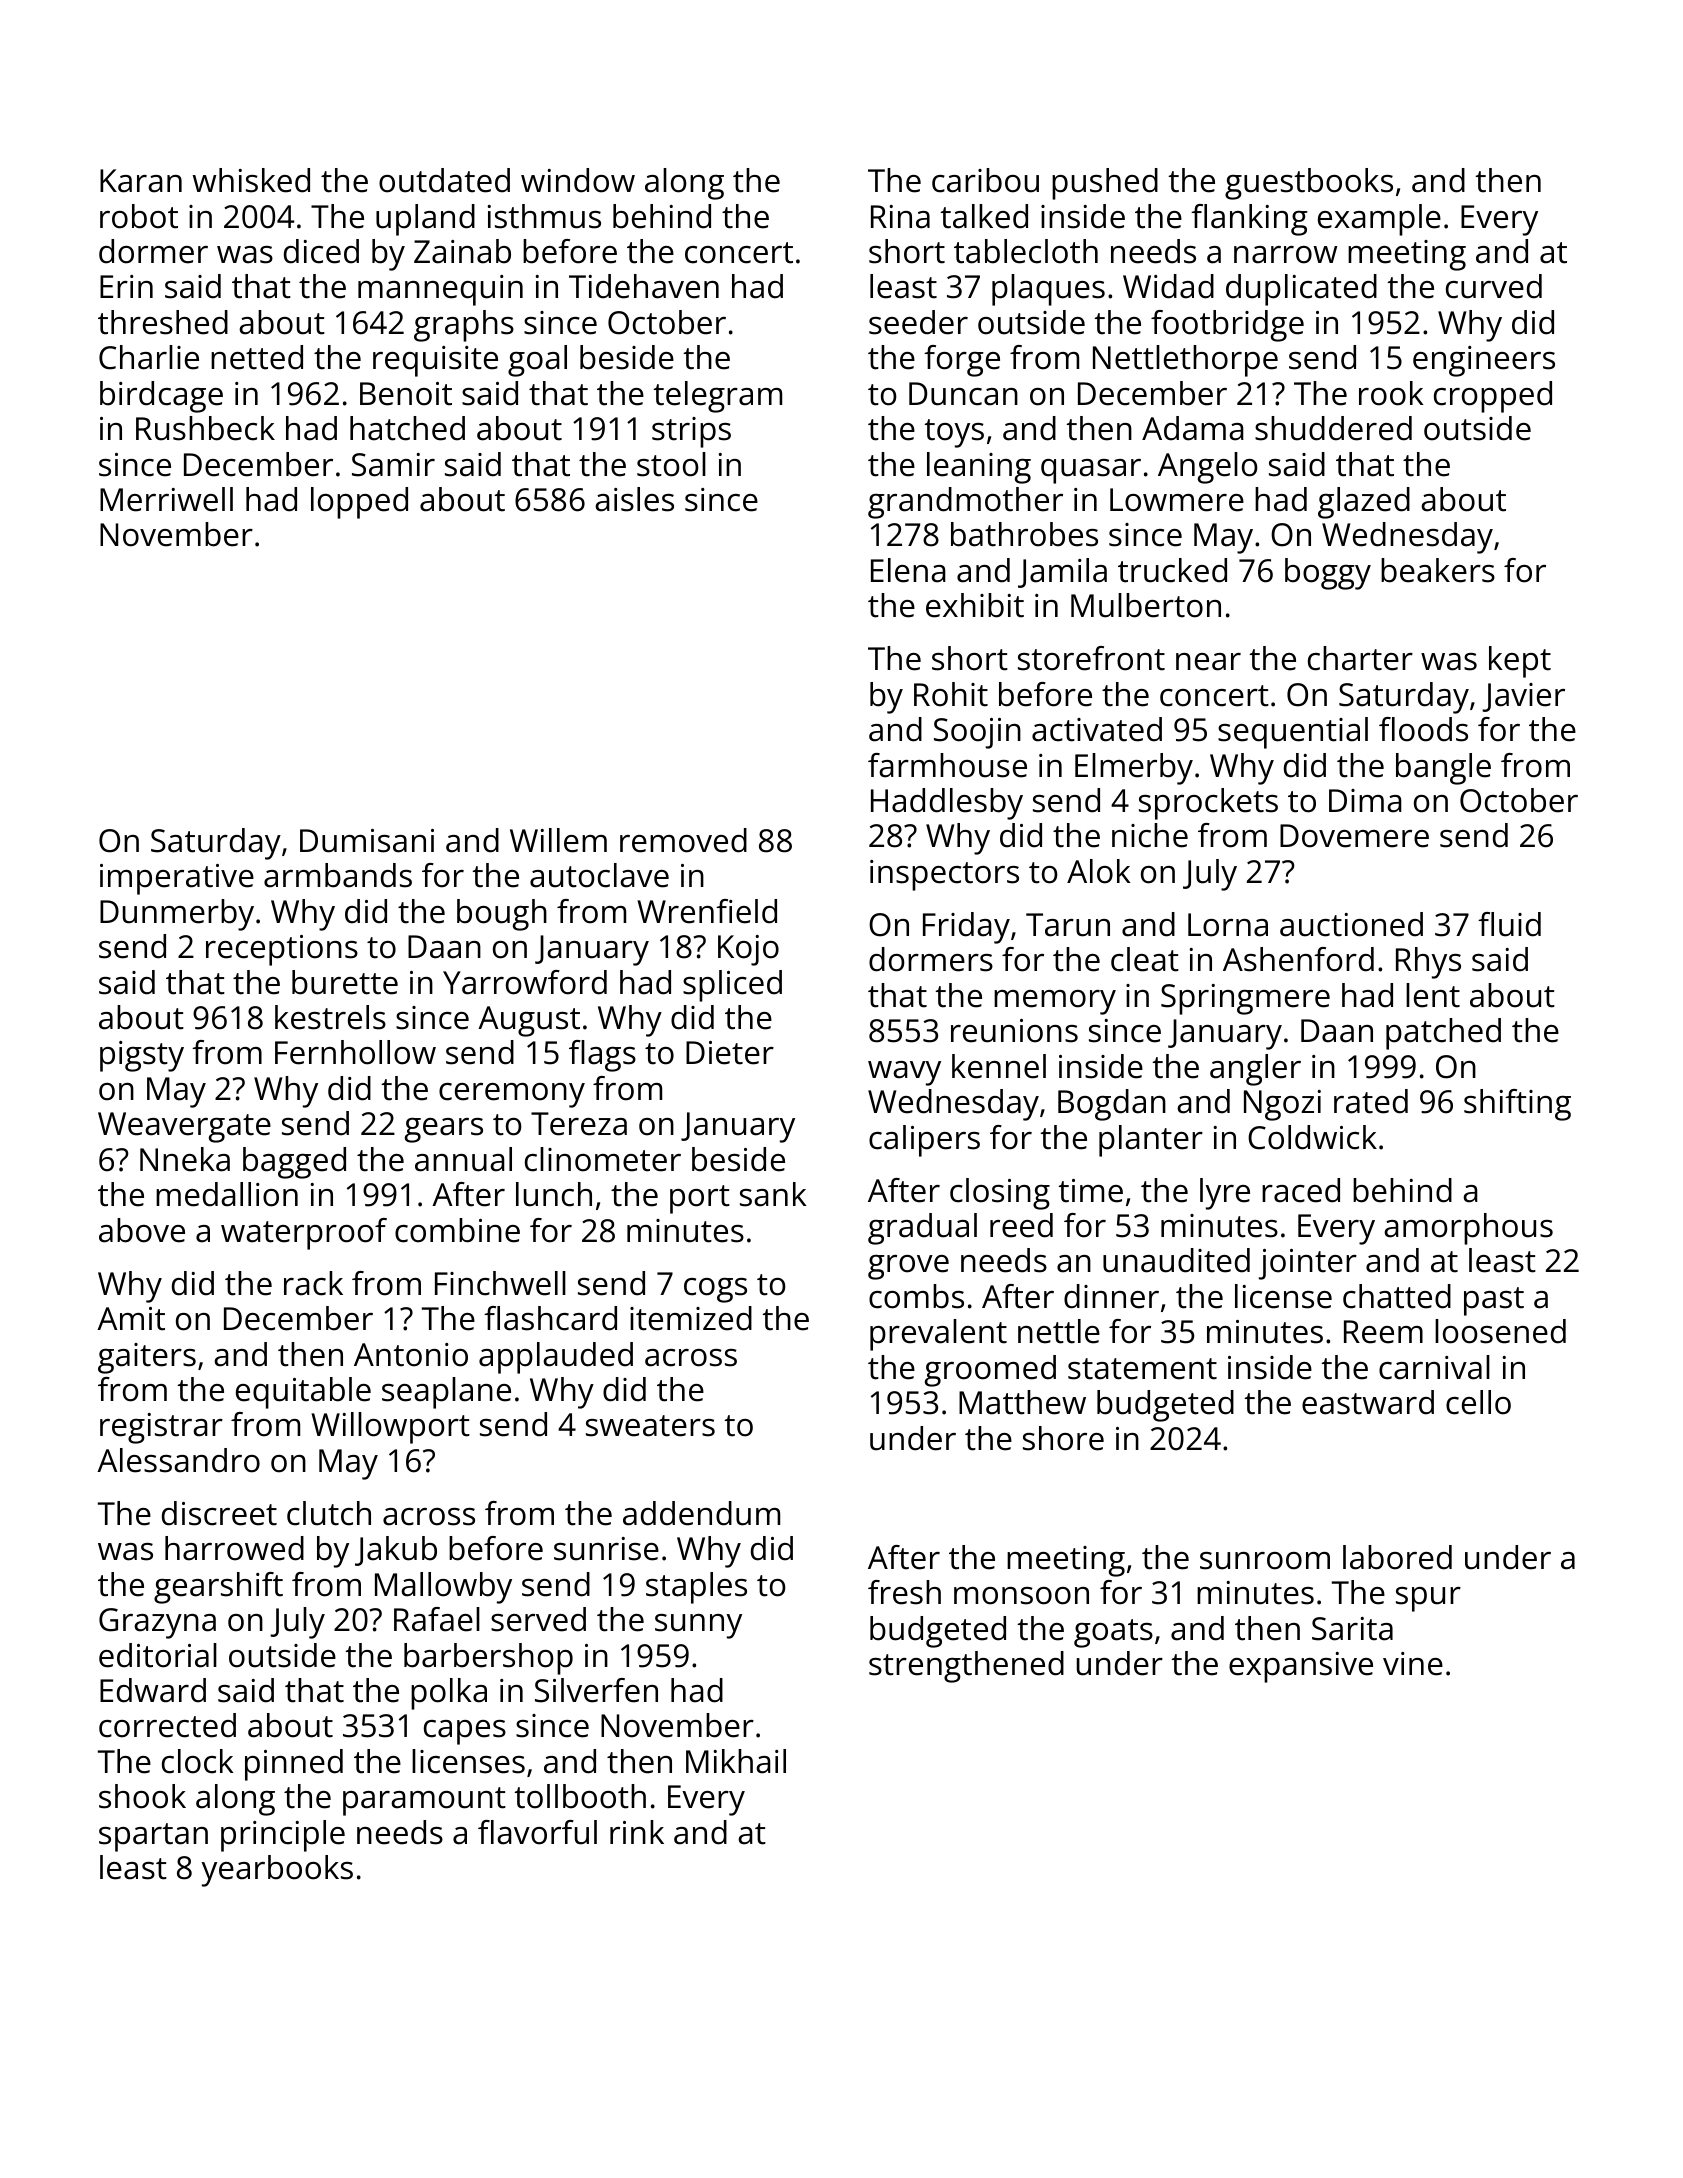 This image has width=1683, height=2178. What do you see at coordinates (979, 468) in the image?
I see `leaning` at bounding box center [979, 468].
